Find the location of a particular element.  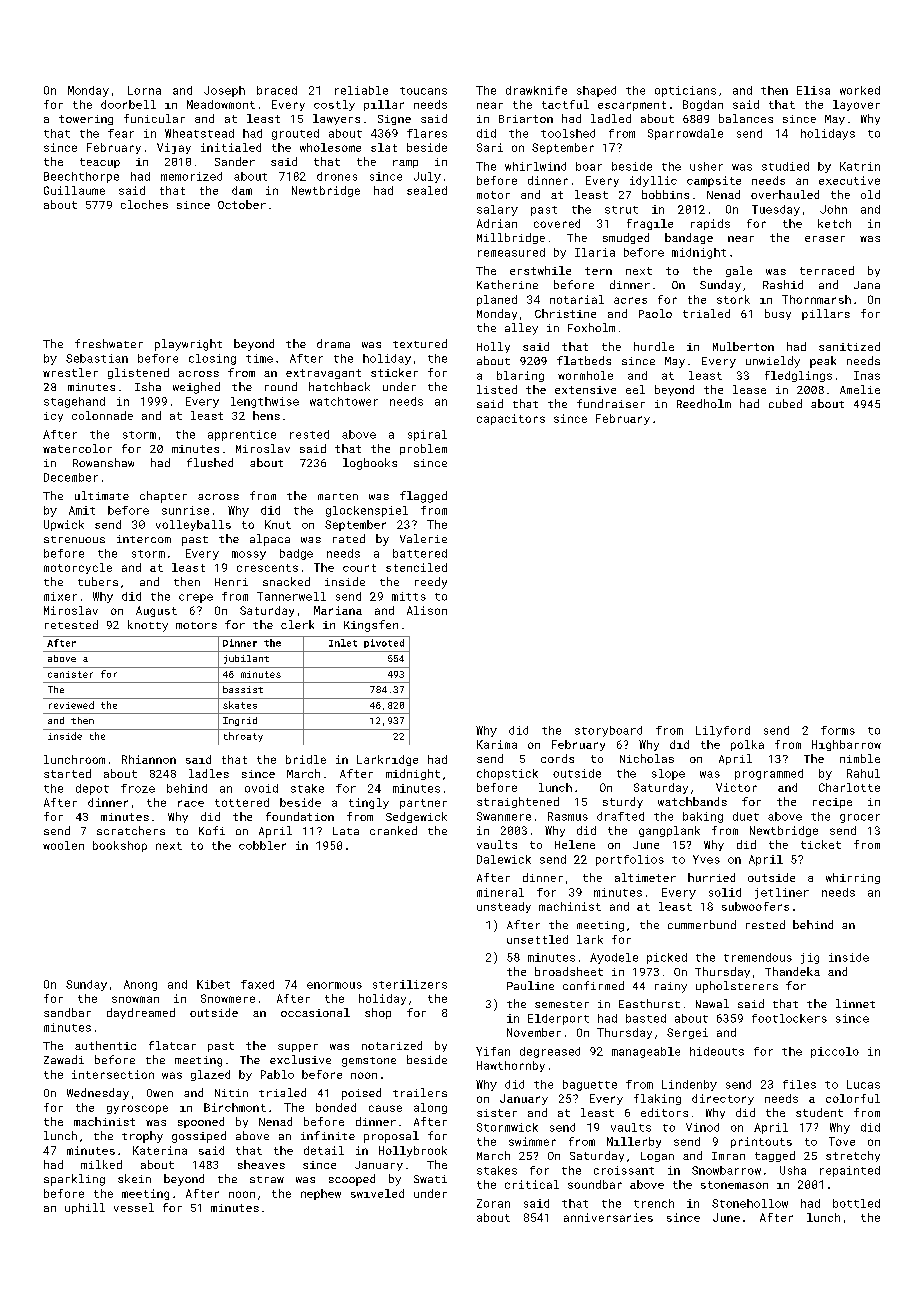

linnet is located at coordinates (855, 1003).
